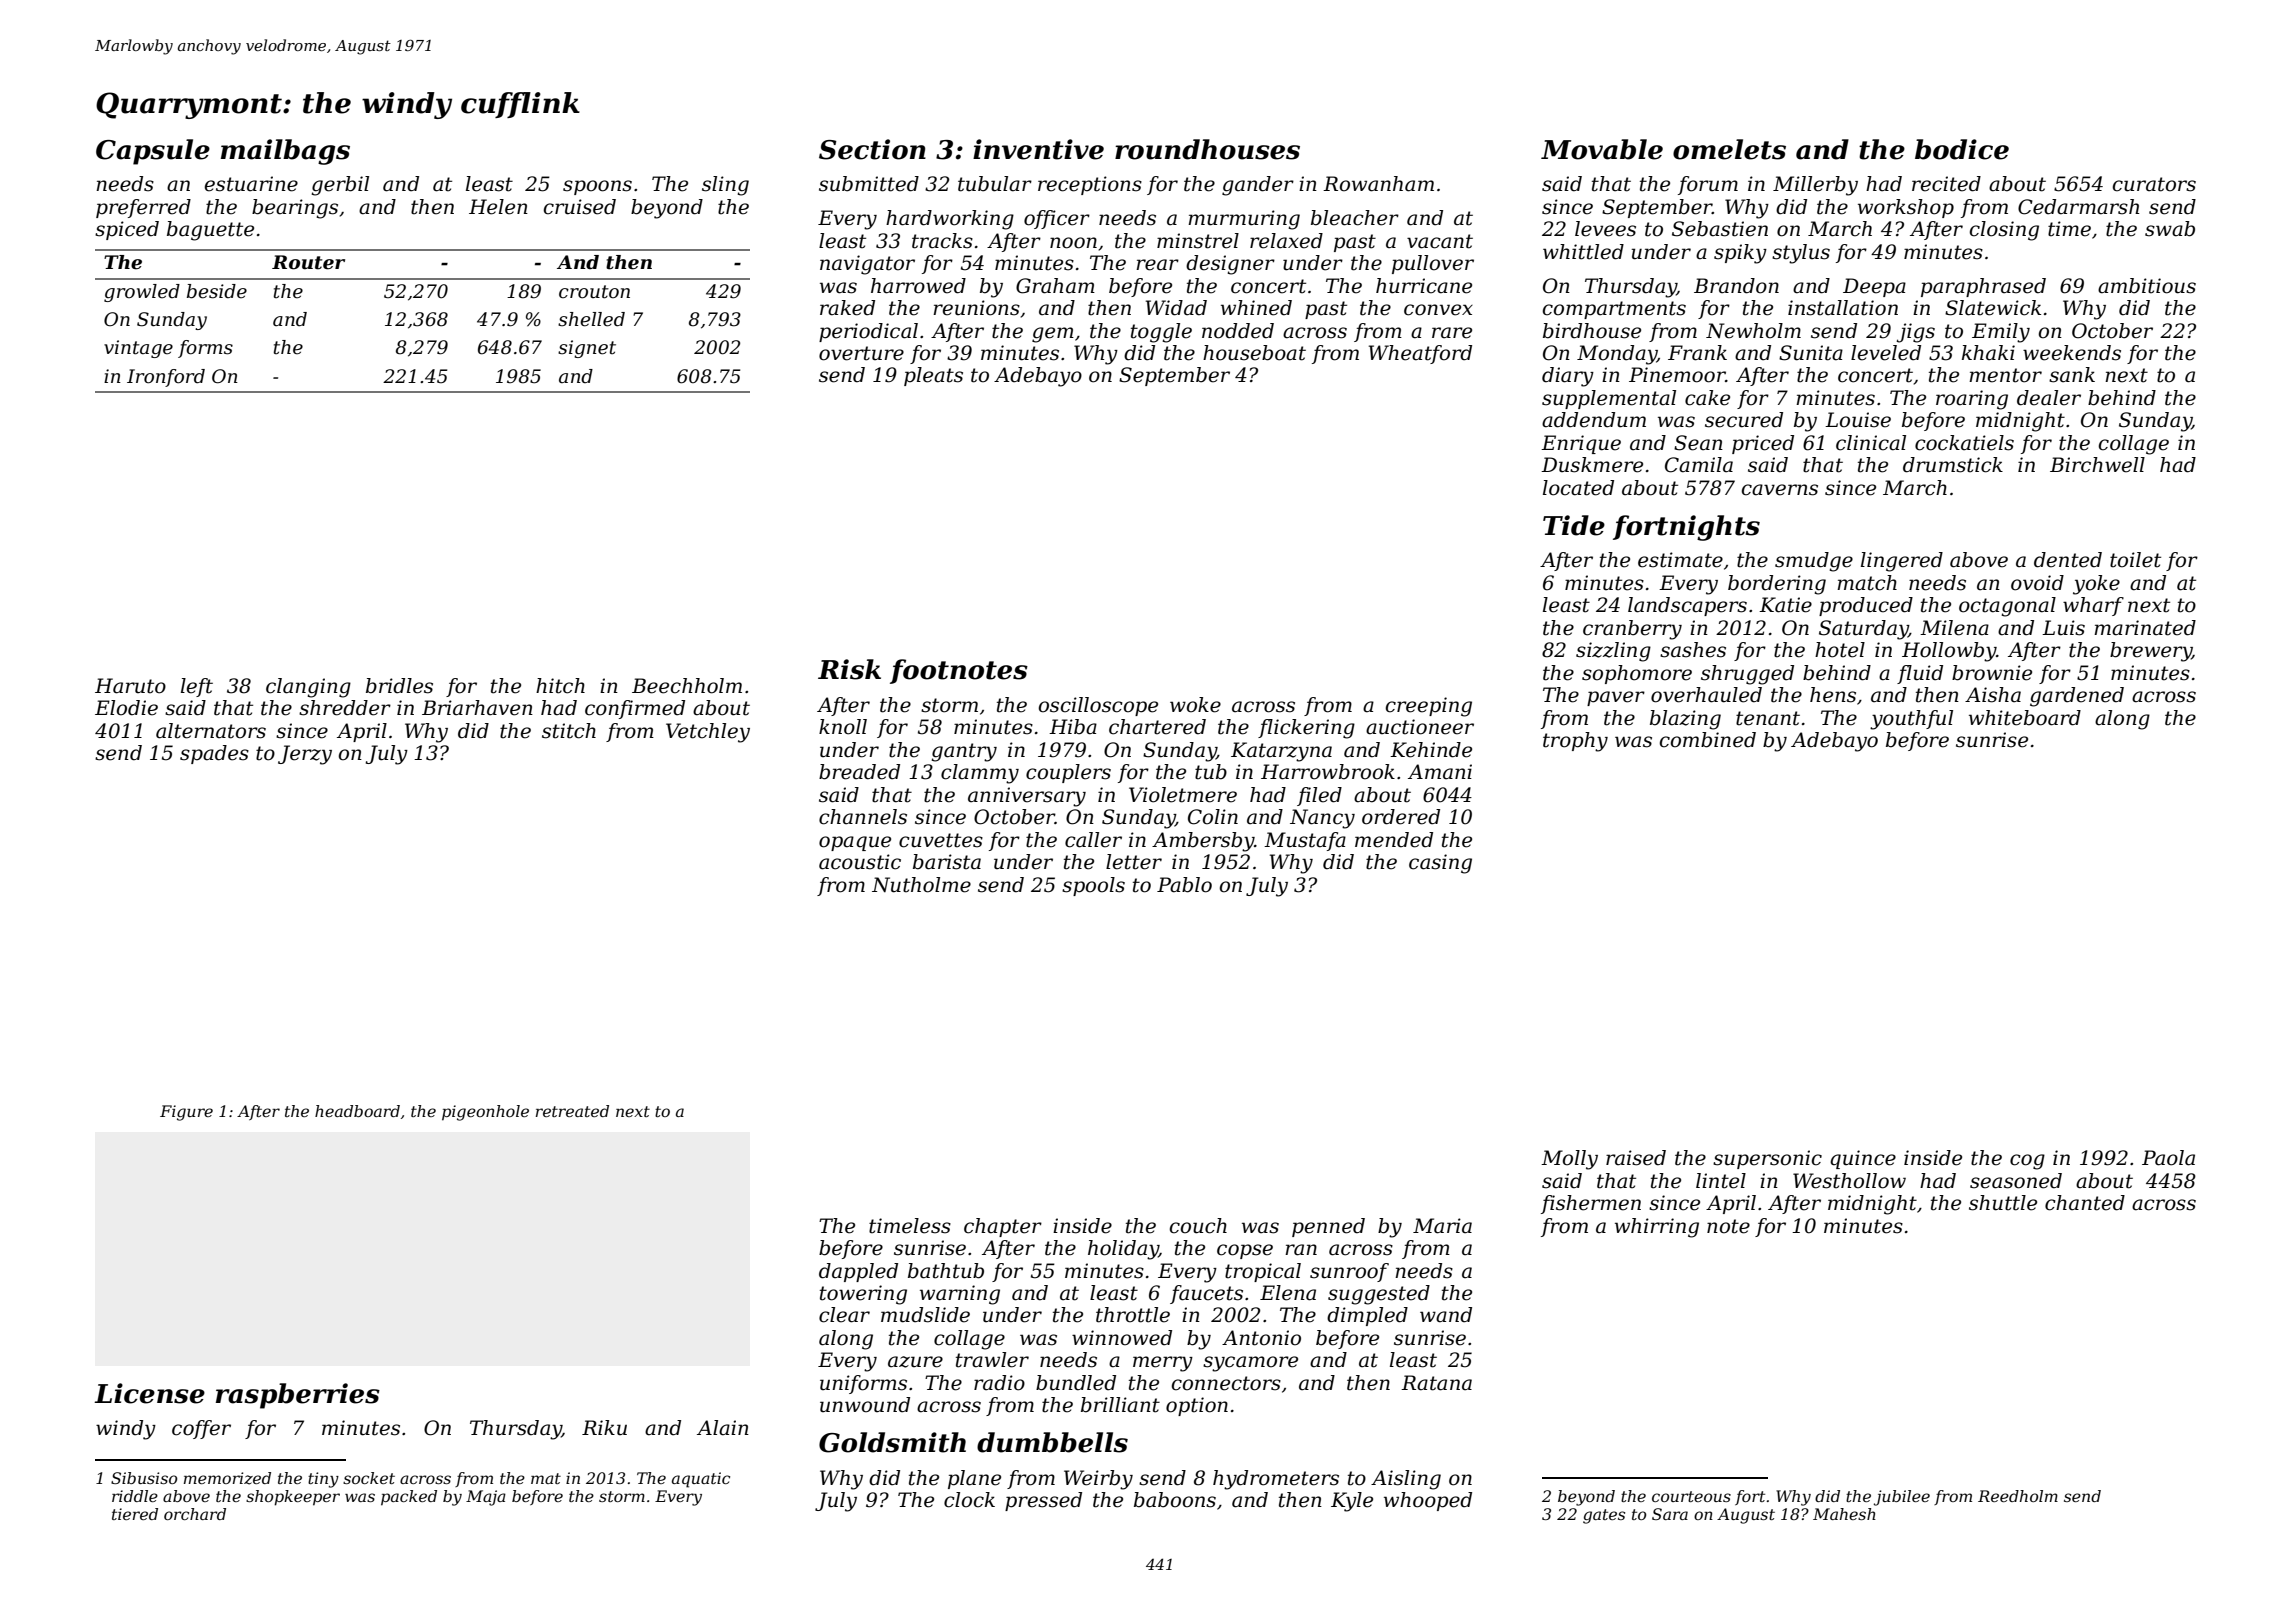 This screenshot has width=2292, height=1620. What do you see at coordinates (1098, 706) in the screenshot?
I see `oscilloscope` at bounding box center [1098, 706].
